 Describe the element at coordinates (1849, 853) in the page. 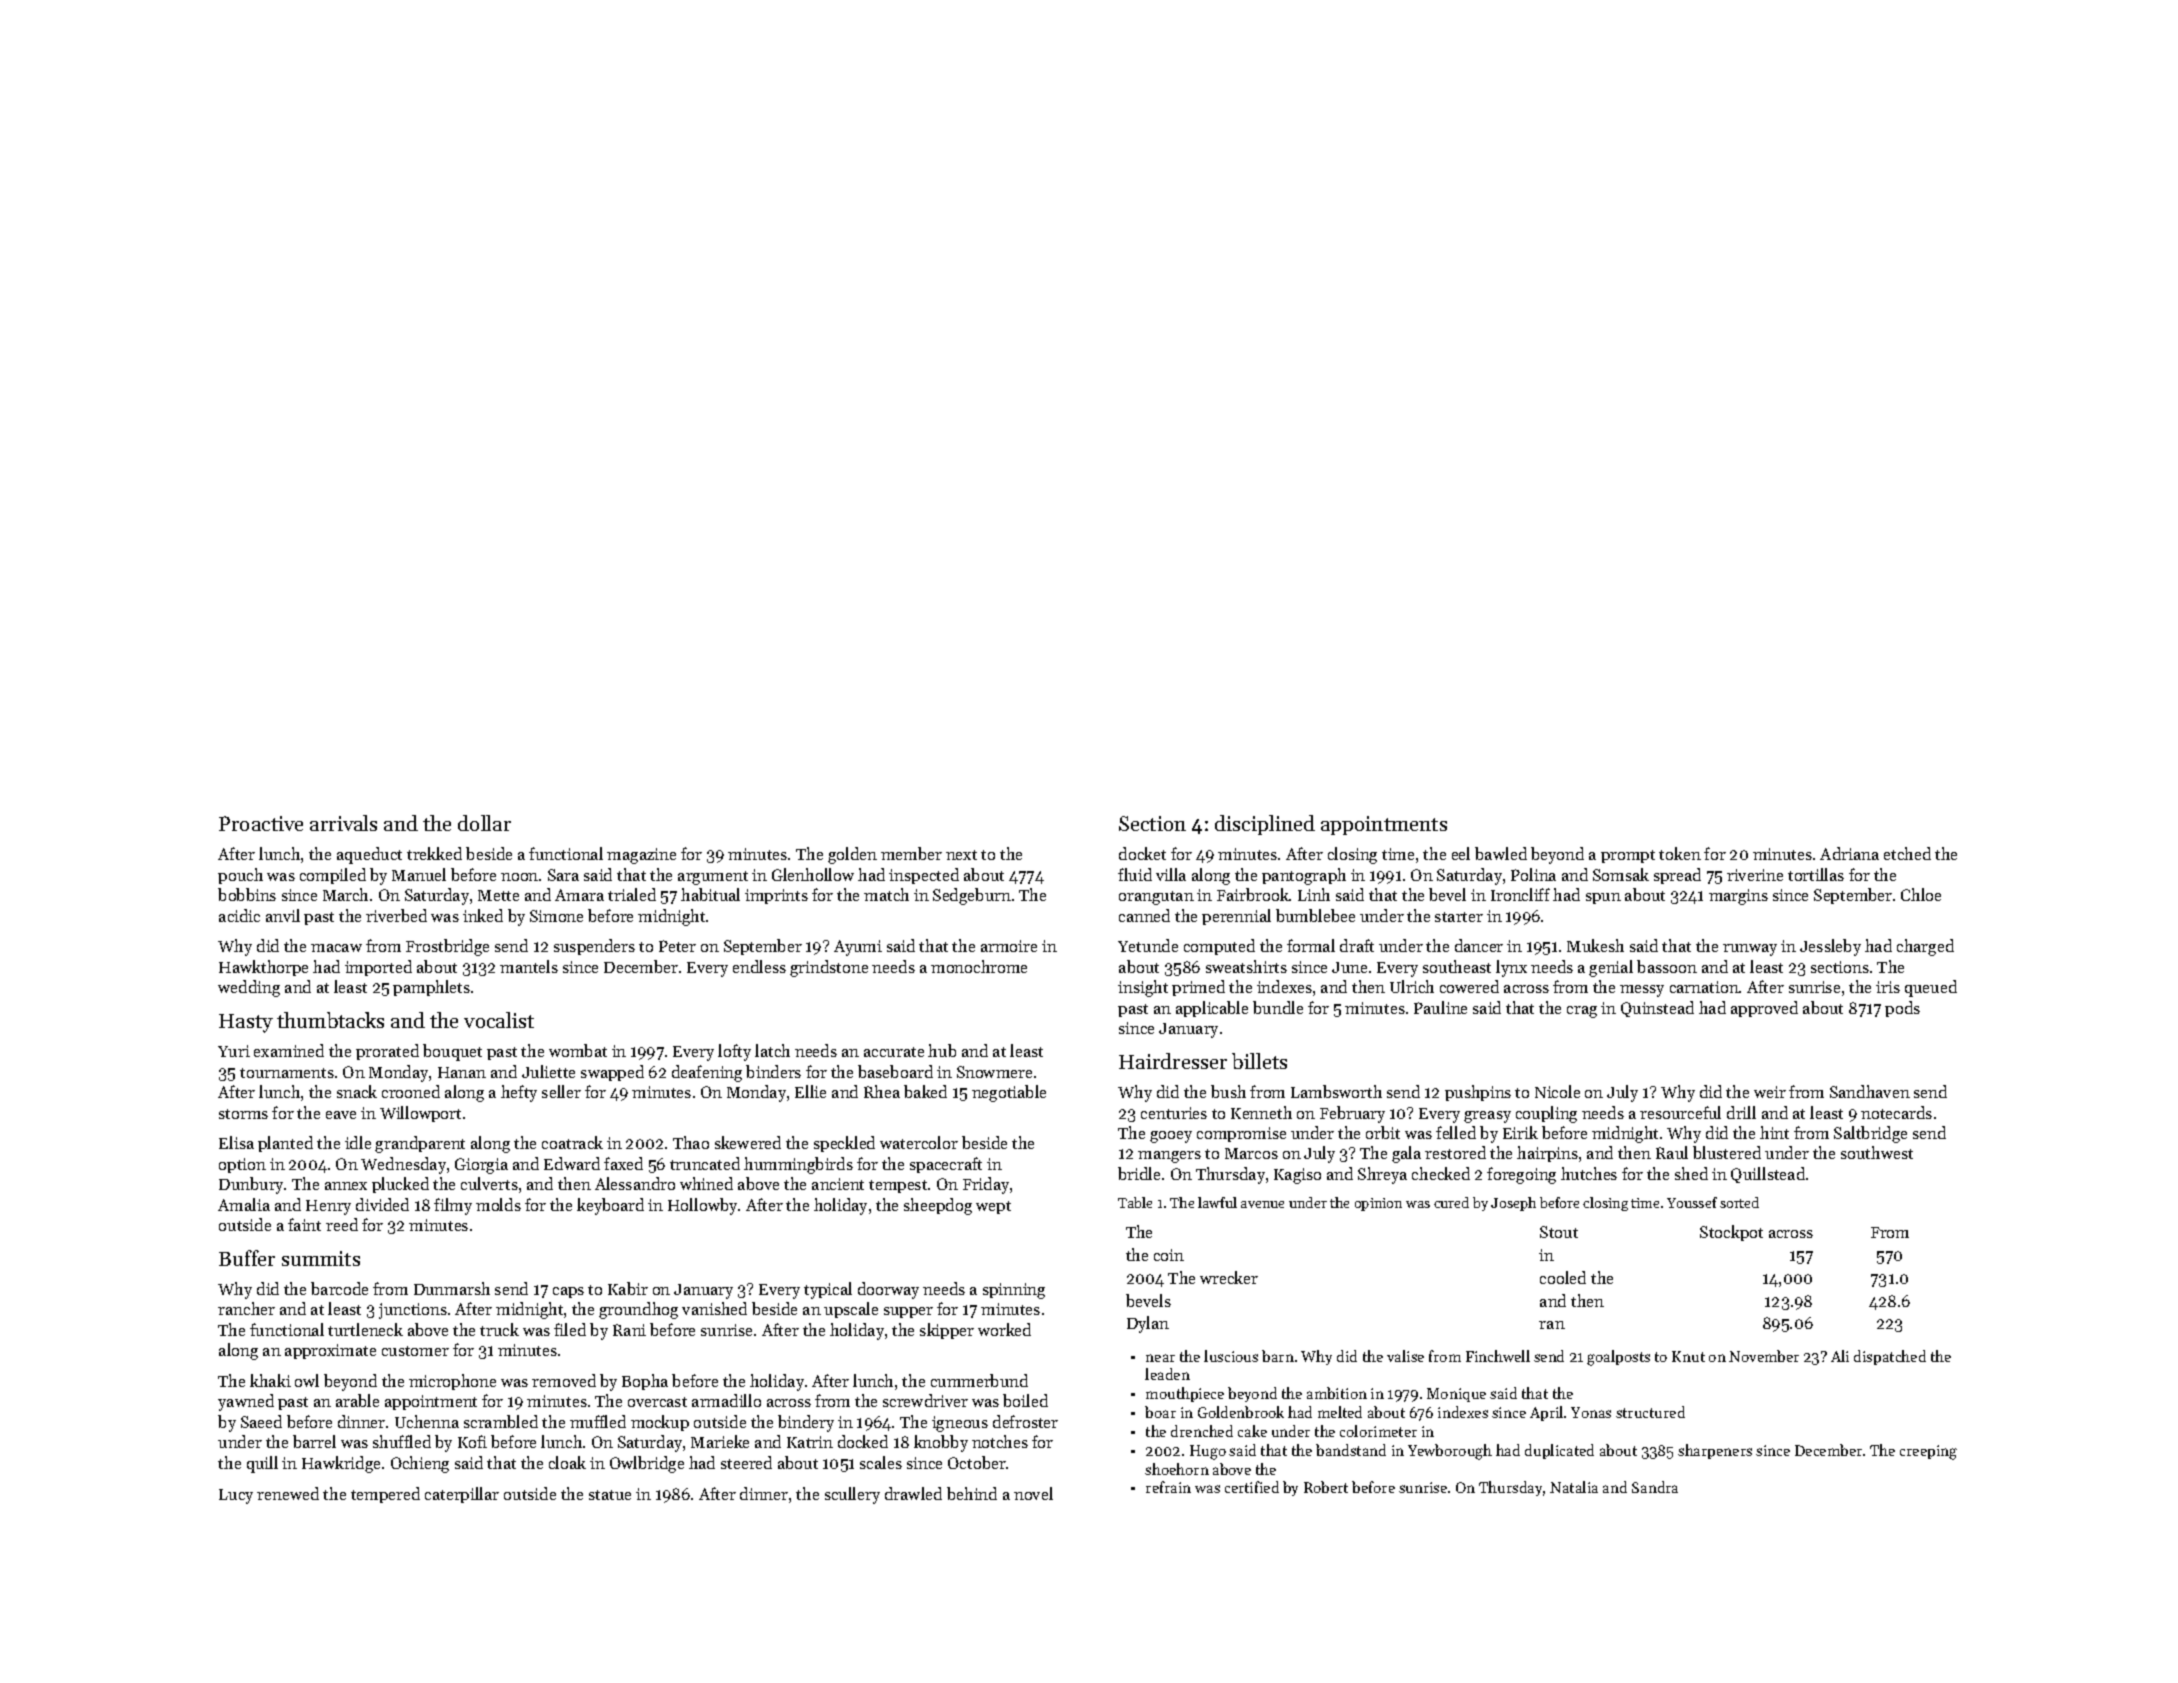

I see `Adriana` at that location.
